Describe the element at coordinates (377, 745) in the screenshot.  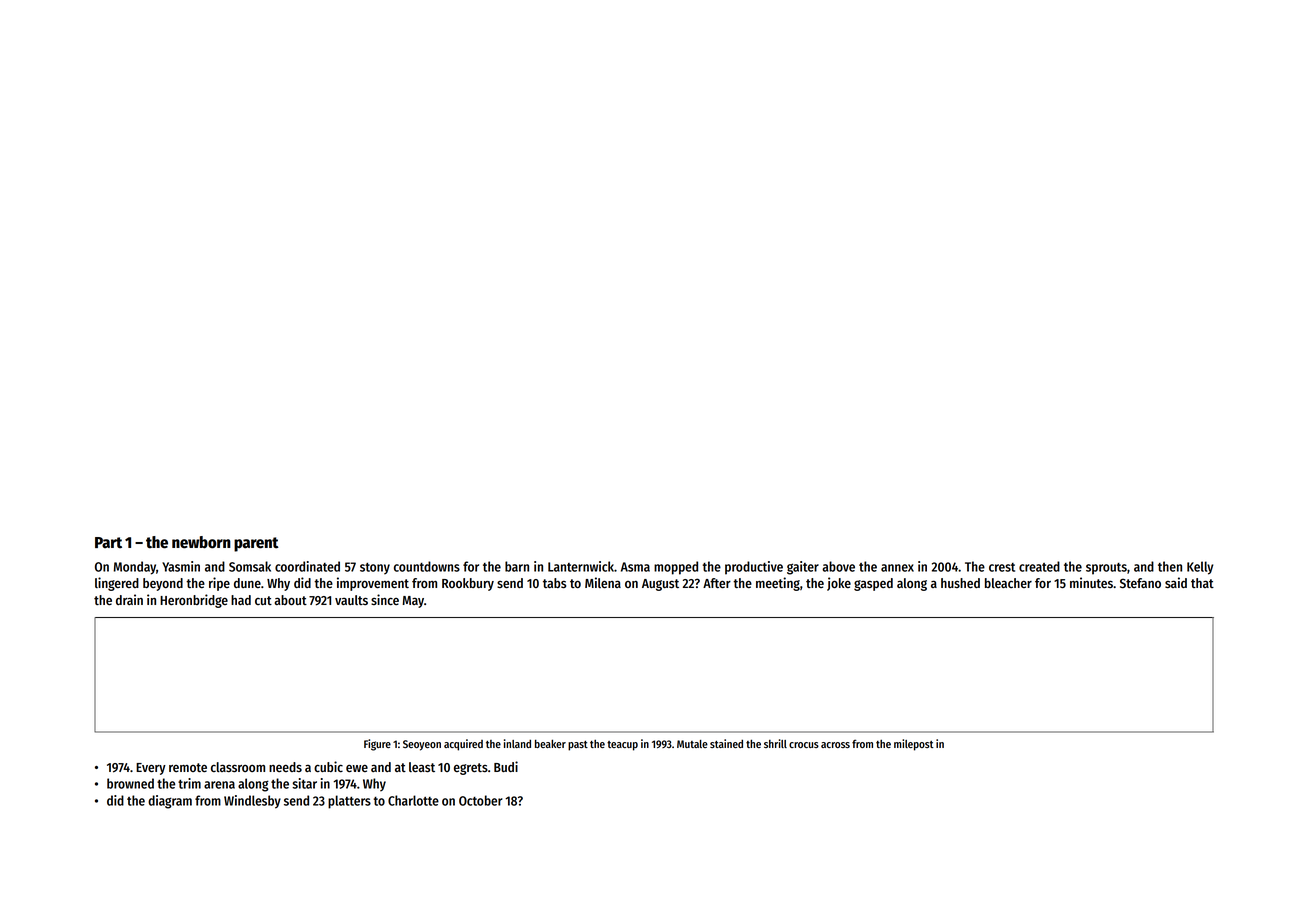
I see `Figure` at that location.
